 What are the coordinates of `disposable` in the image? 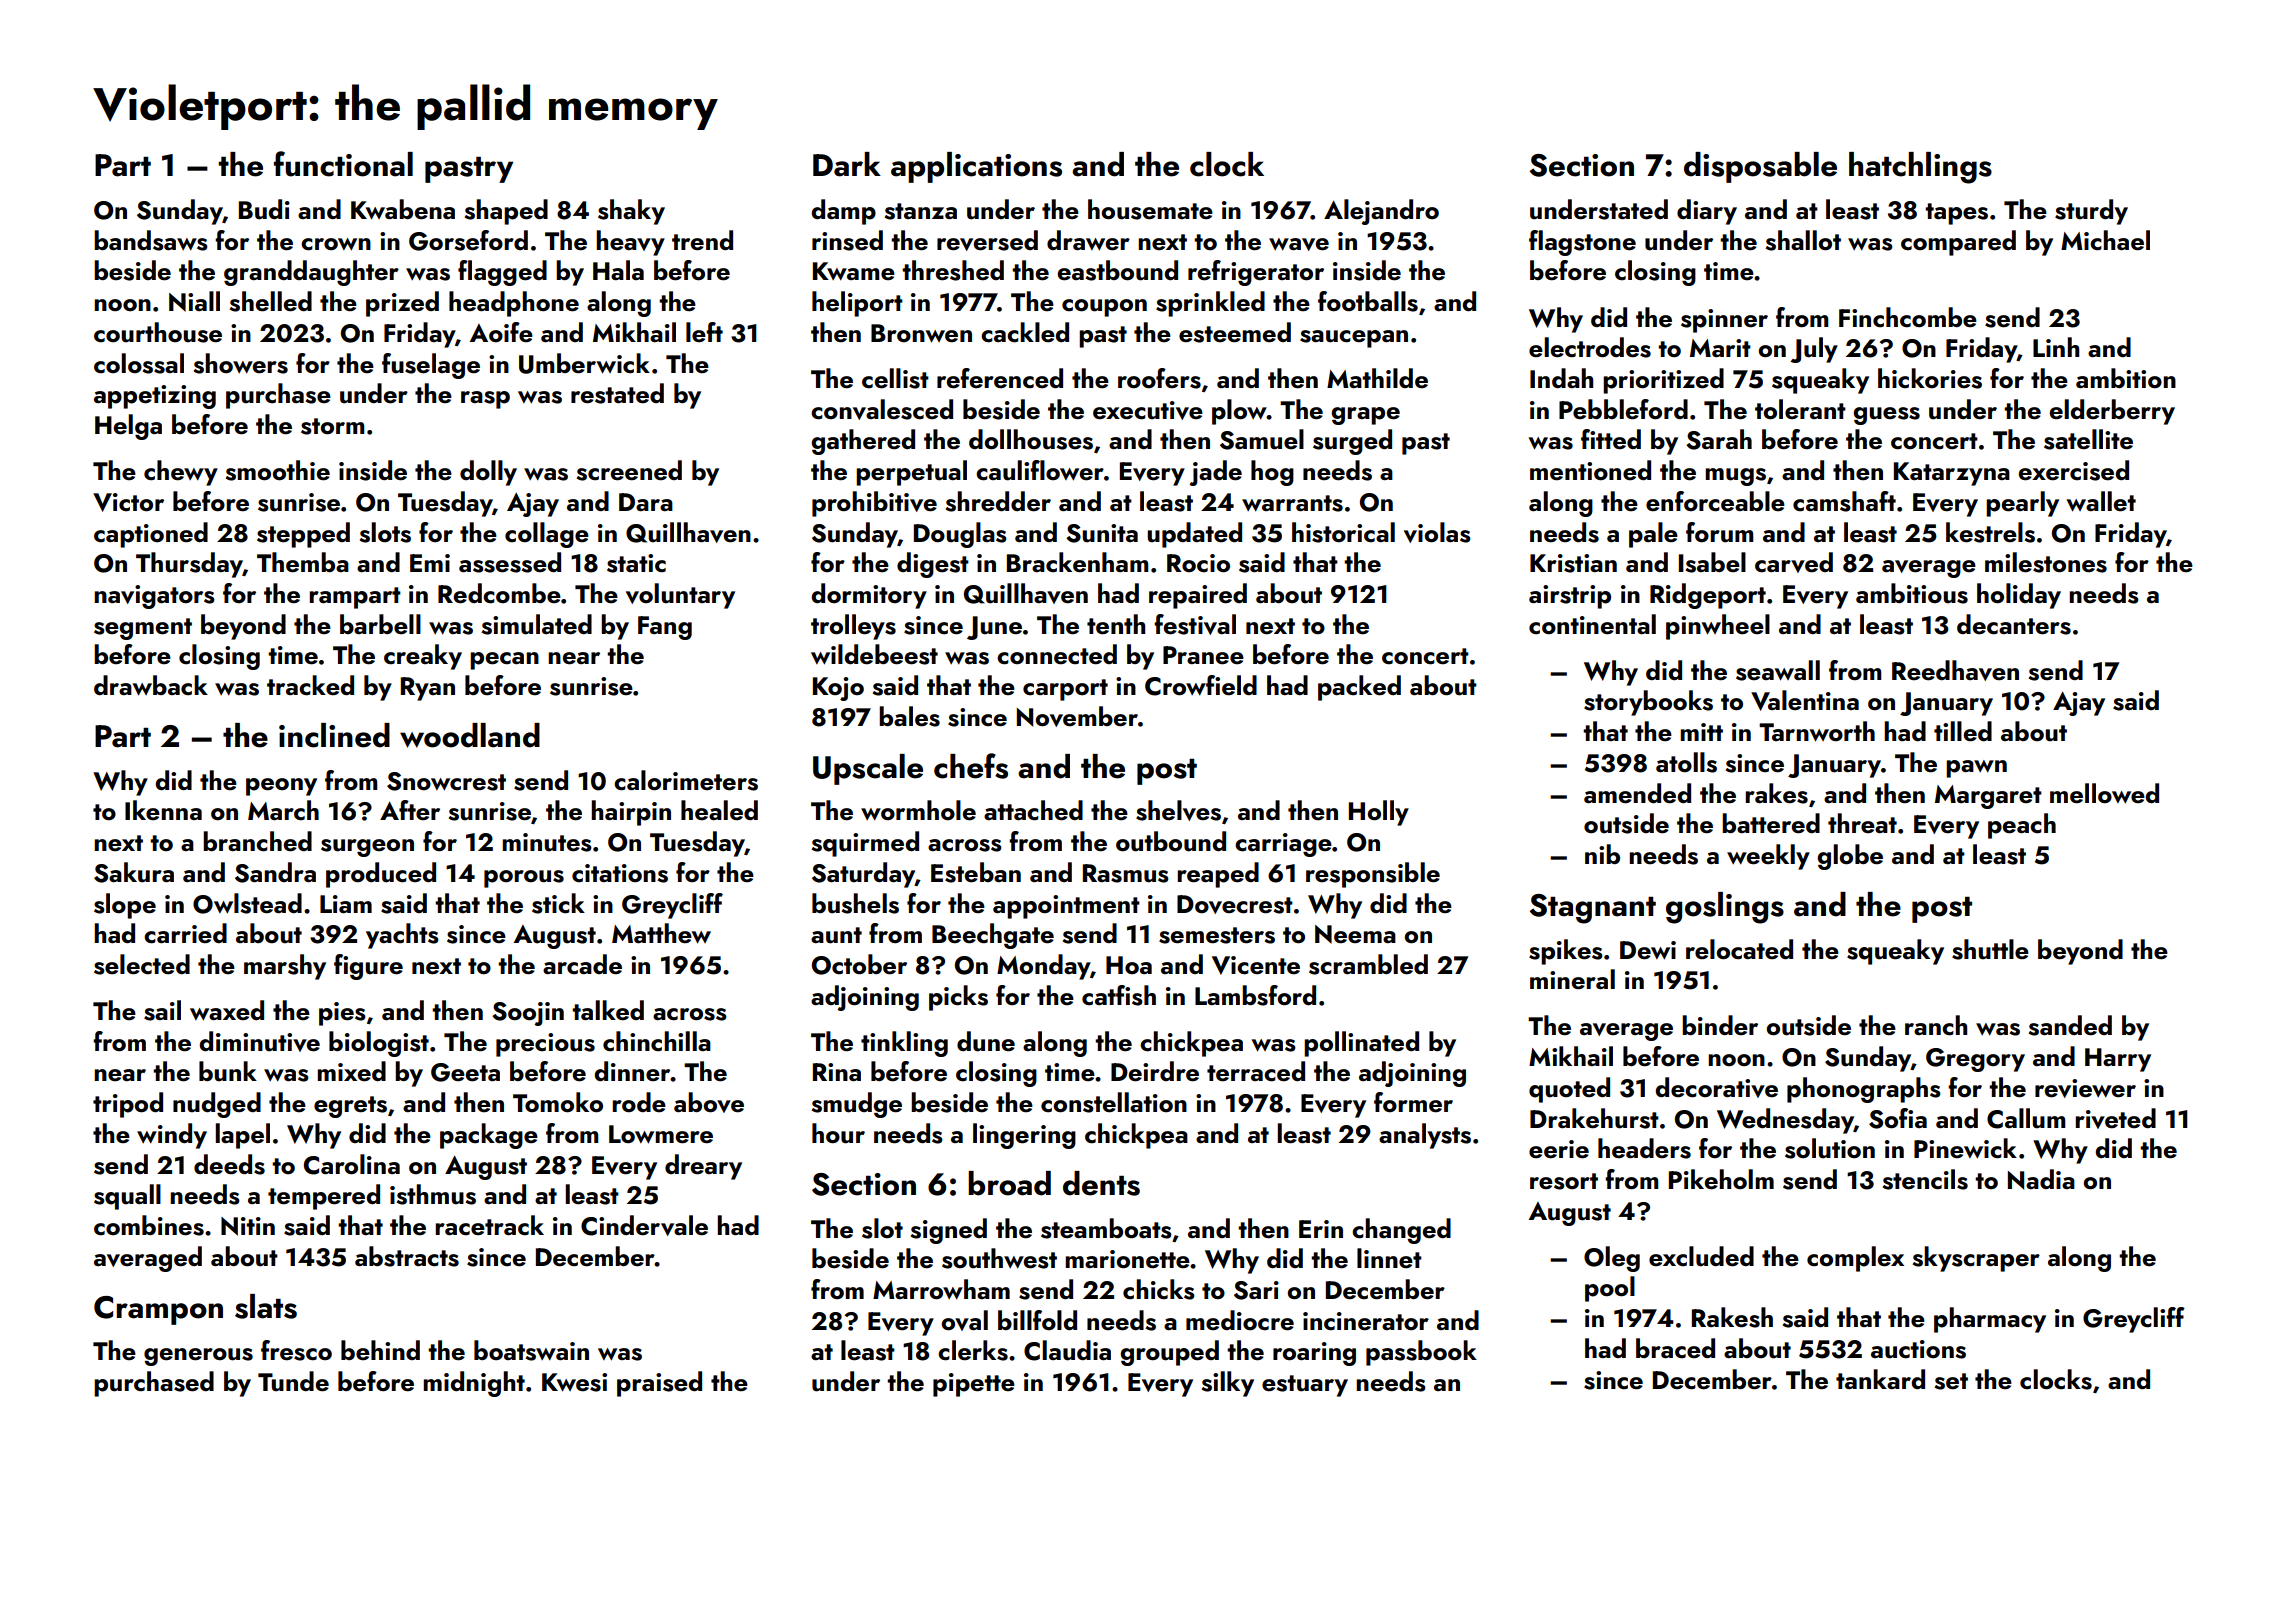 It's located at (1760, 167).
